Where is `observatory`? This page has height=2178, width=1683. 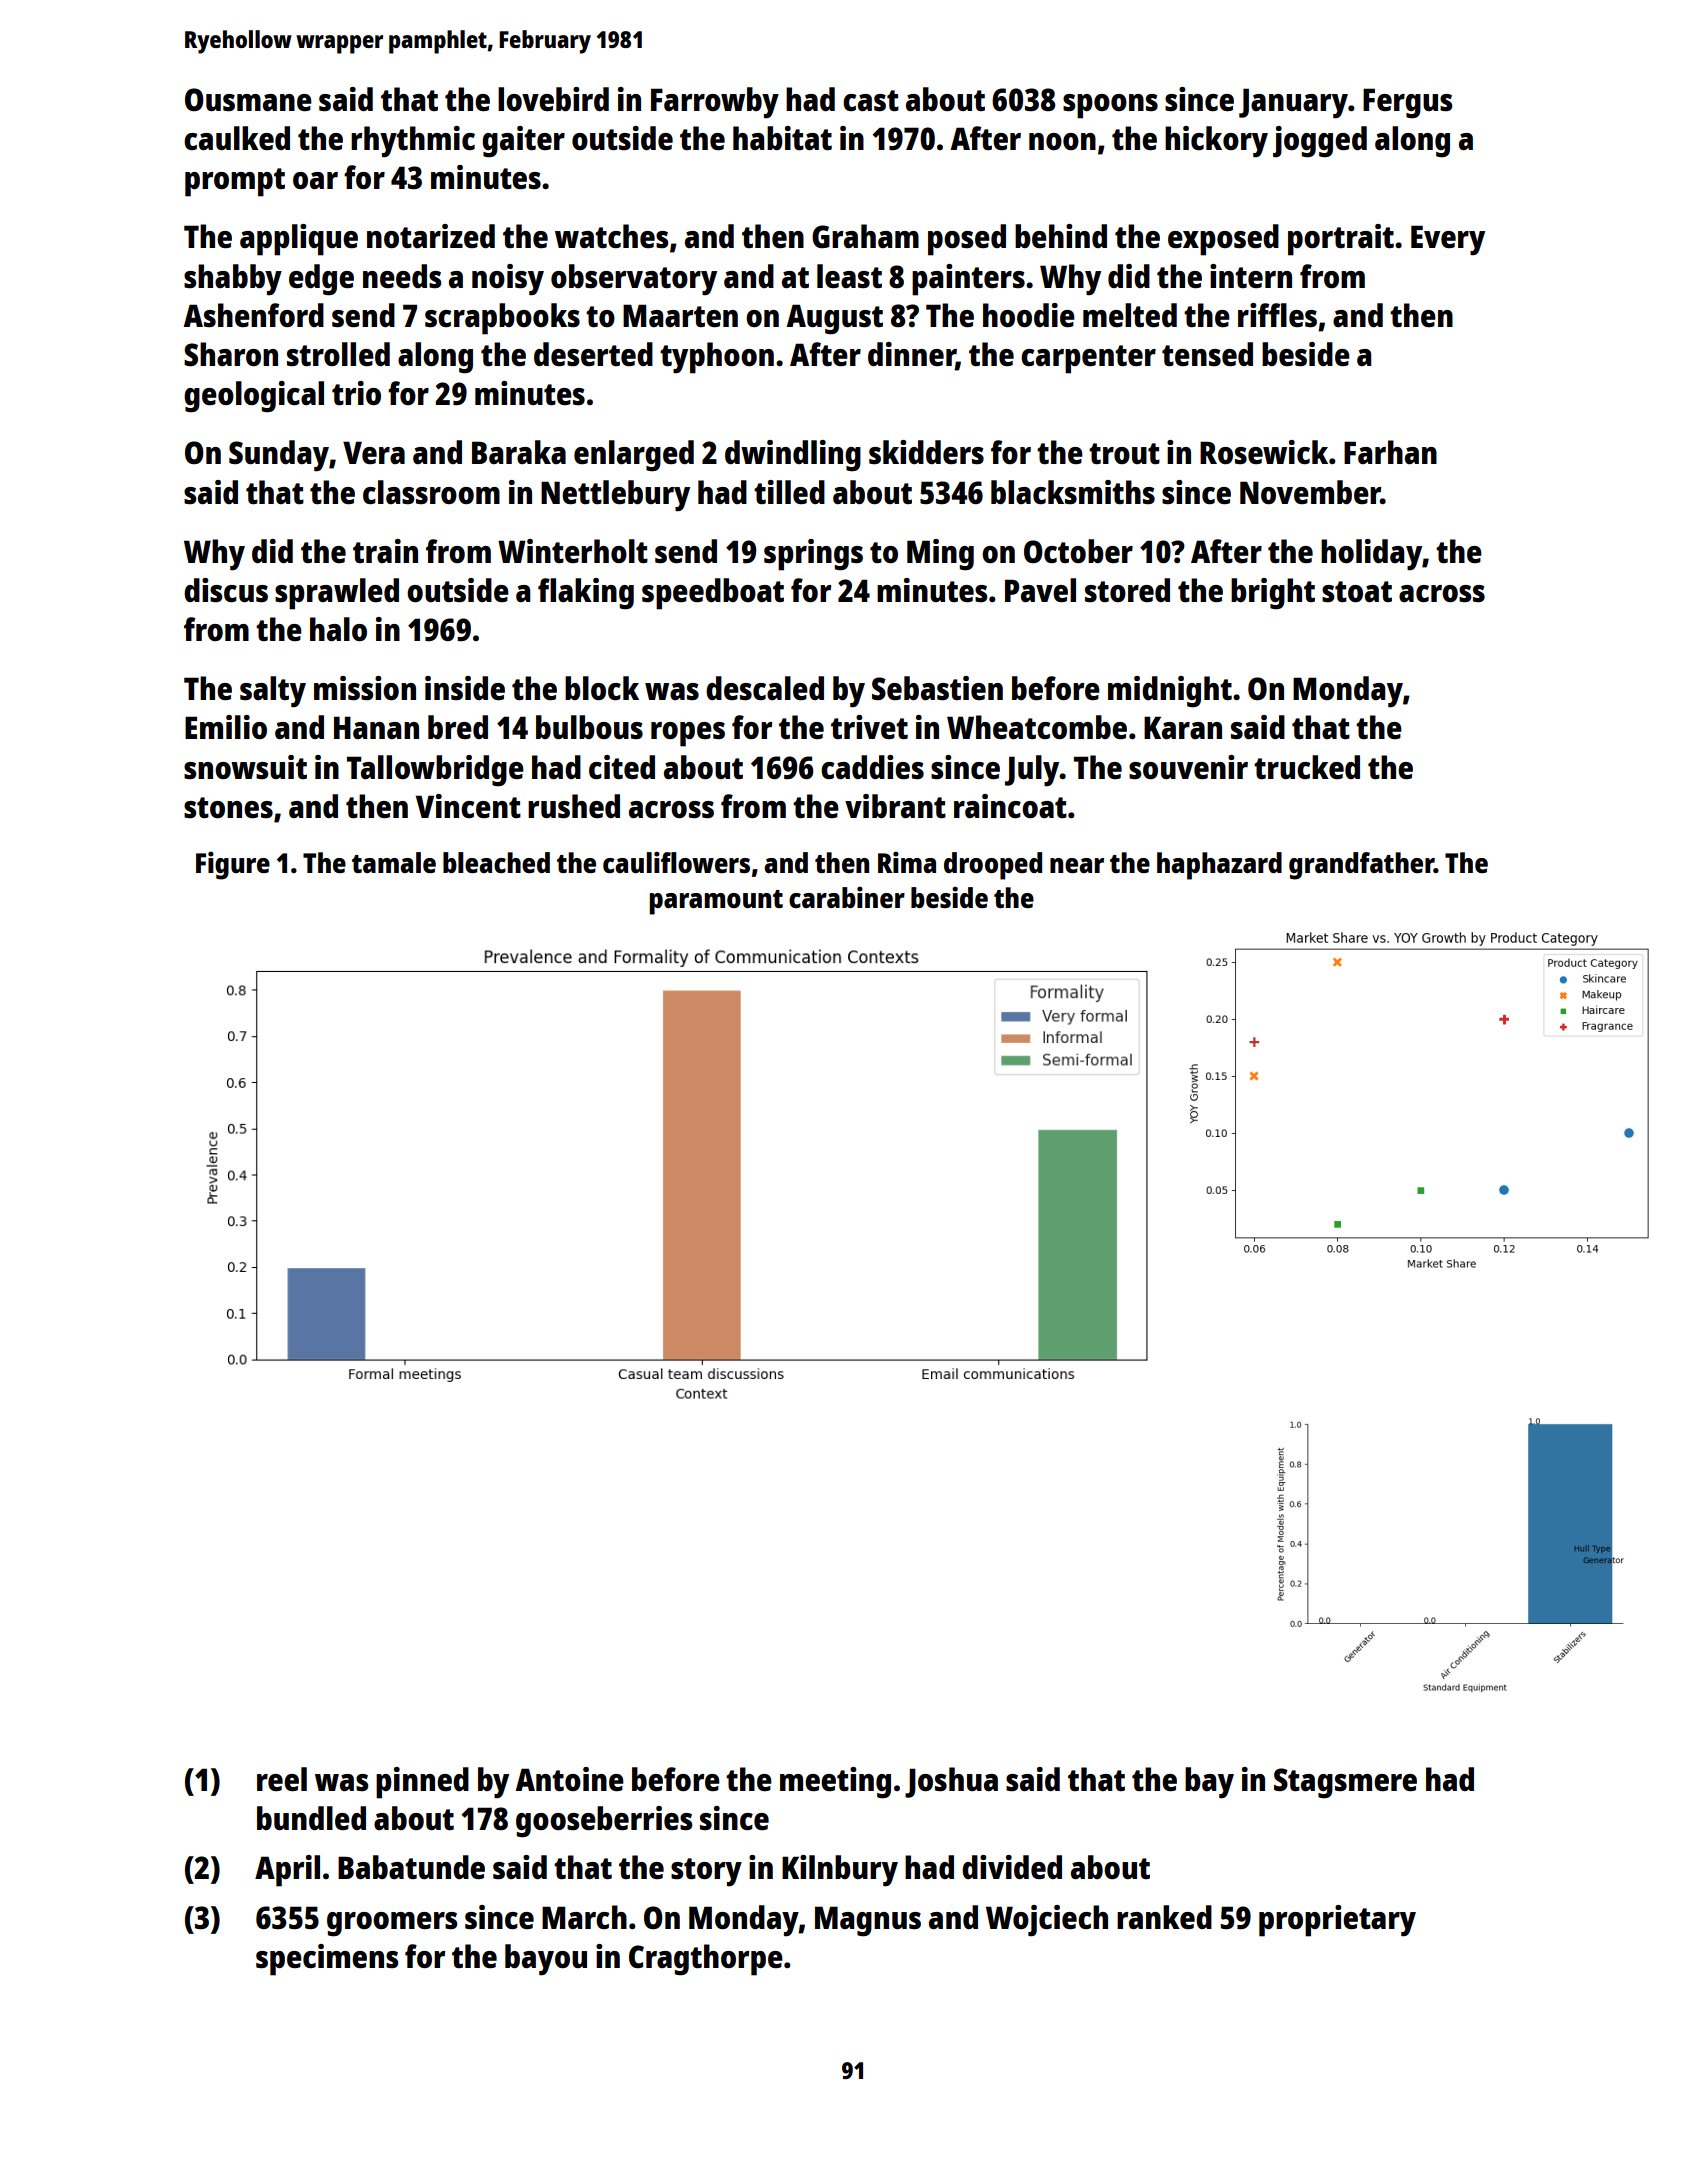 observatory is located at coordinates (634, 280).
